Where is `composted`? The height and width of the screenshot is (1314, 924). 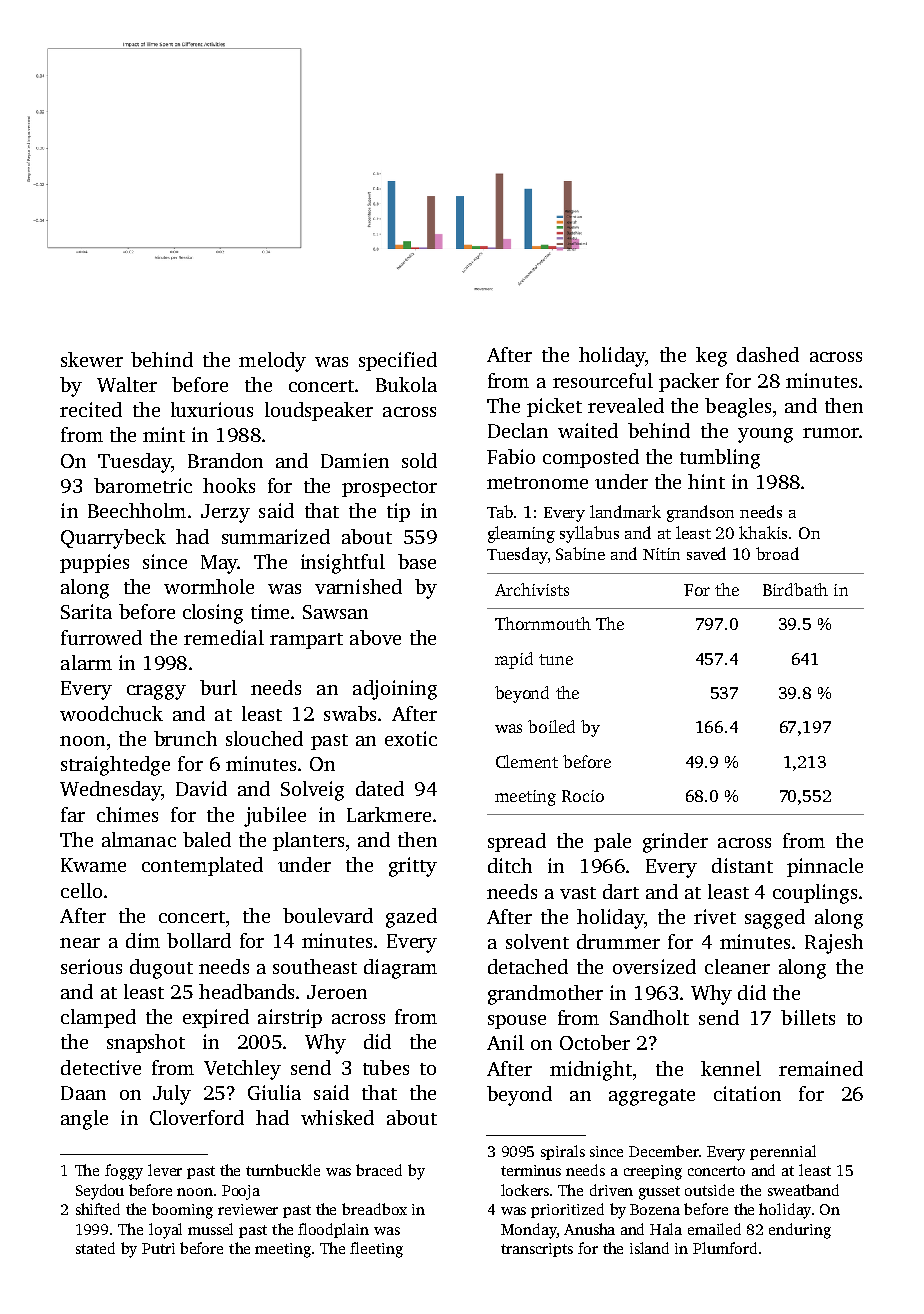 composted is located at coordinates (591, 458).
